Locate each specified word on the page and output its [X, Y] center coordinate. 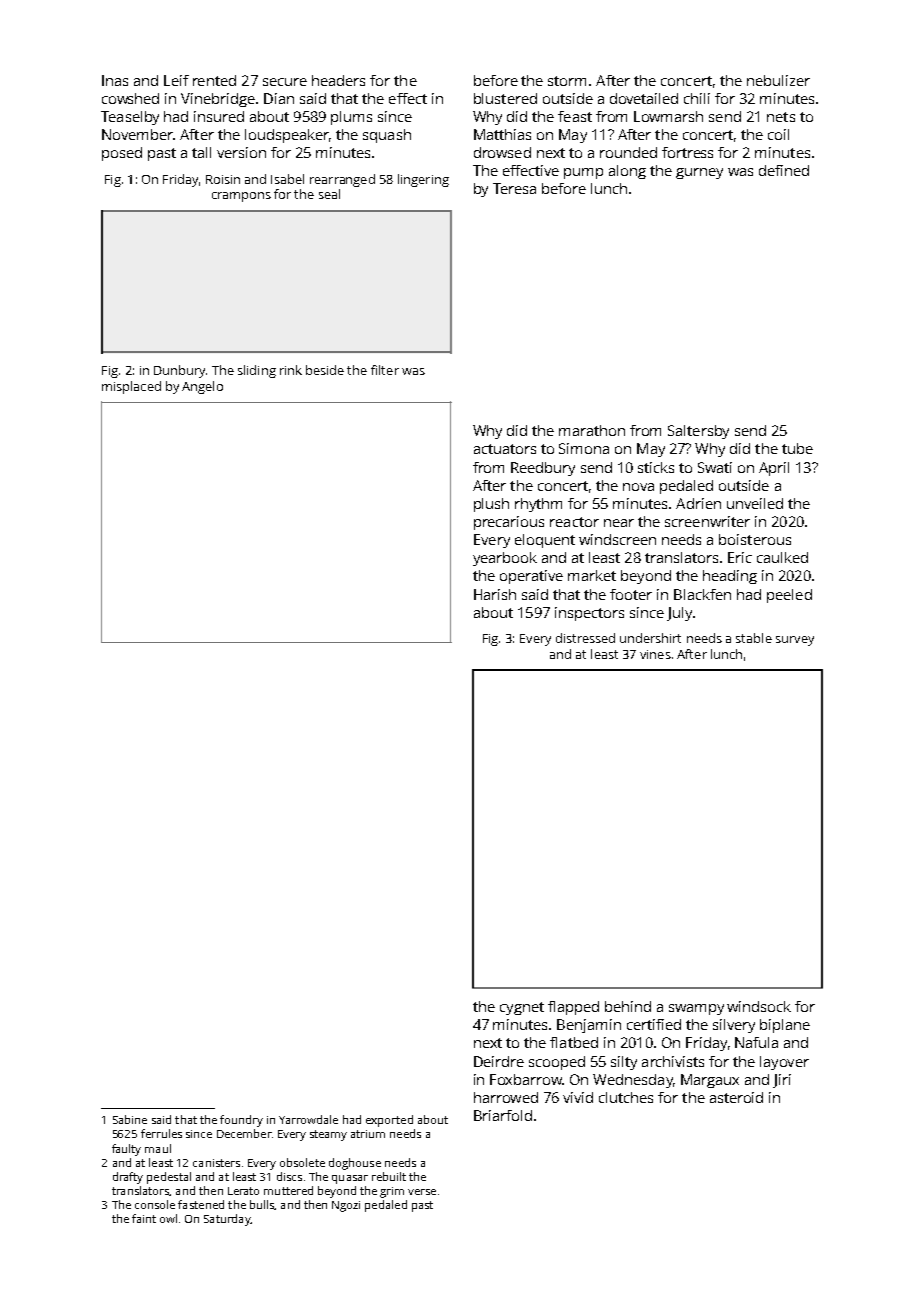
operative [531, 577]
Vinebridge [218, 100]
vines [655, 654]
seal [329, 194]
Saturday [227, 1220]
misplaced [131, 387]
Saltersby [698, 432]
